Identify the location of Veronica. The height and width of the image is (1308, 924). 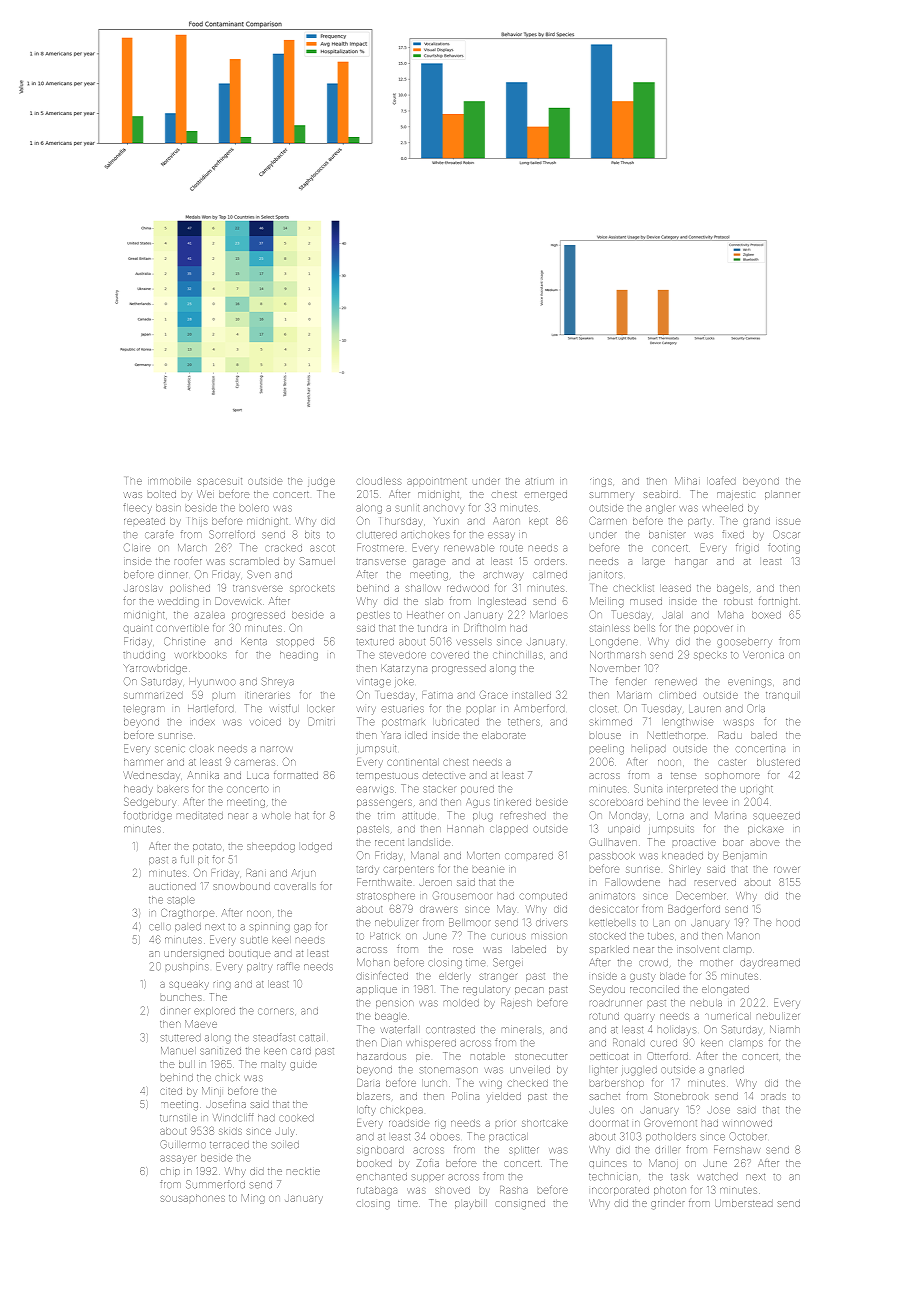
(763, 655).
